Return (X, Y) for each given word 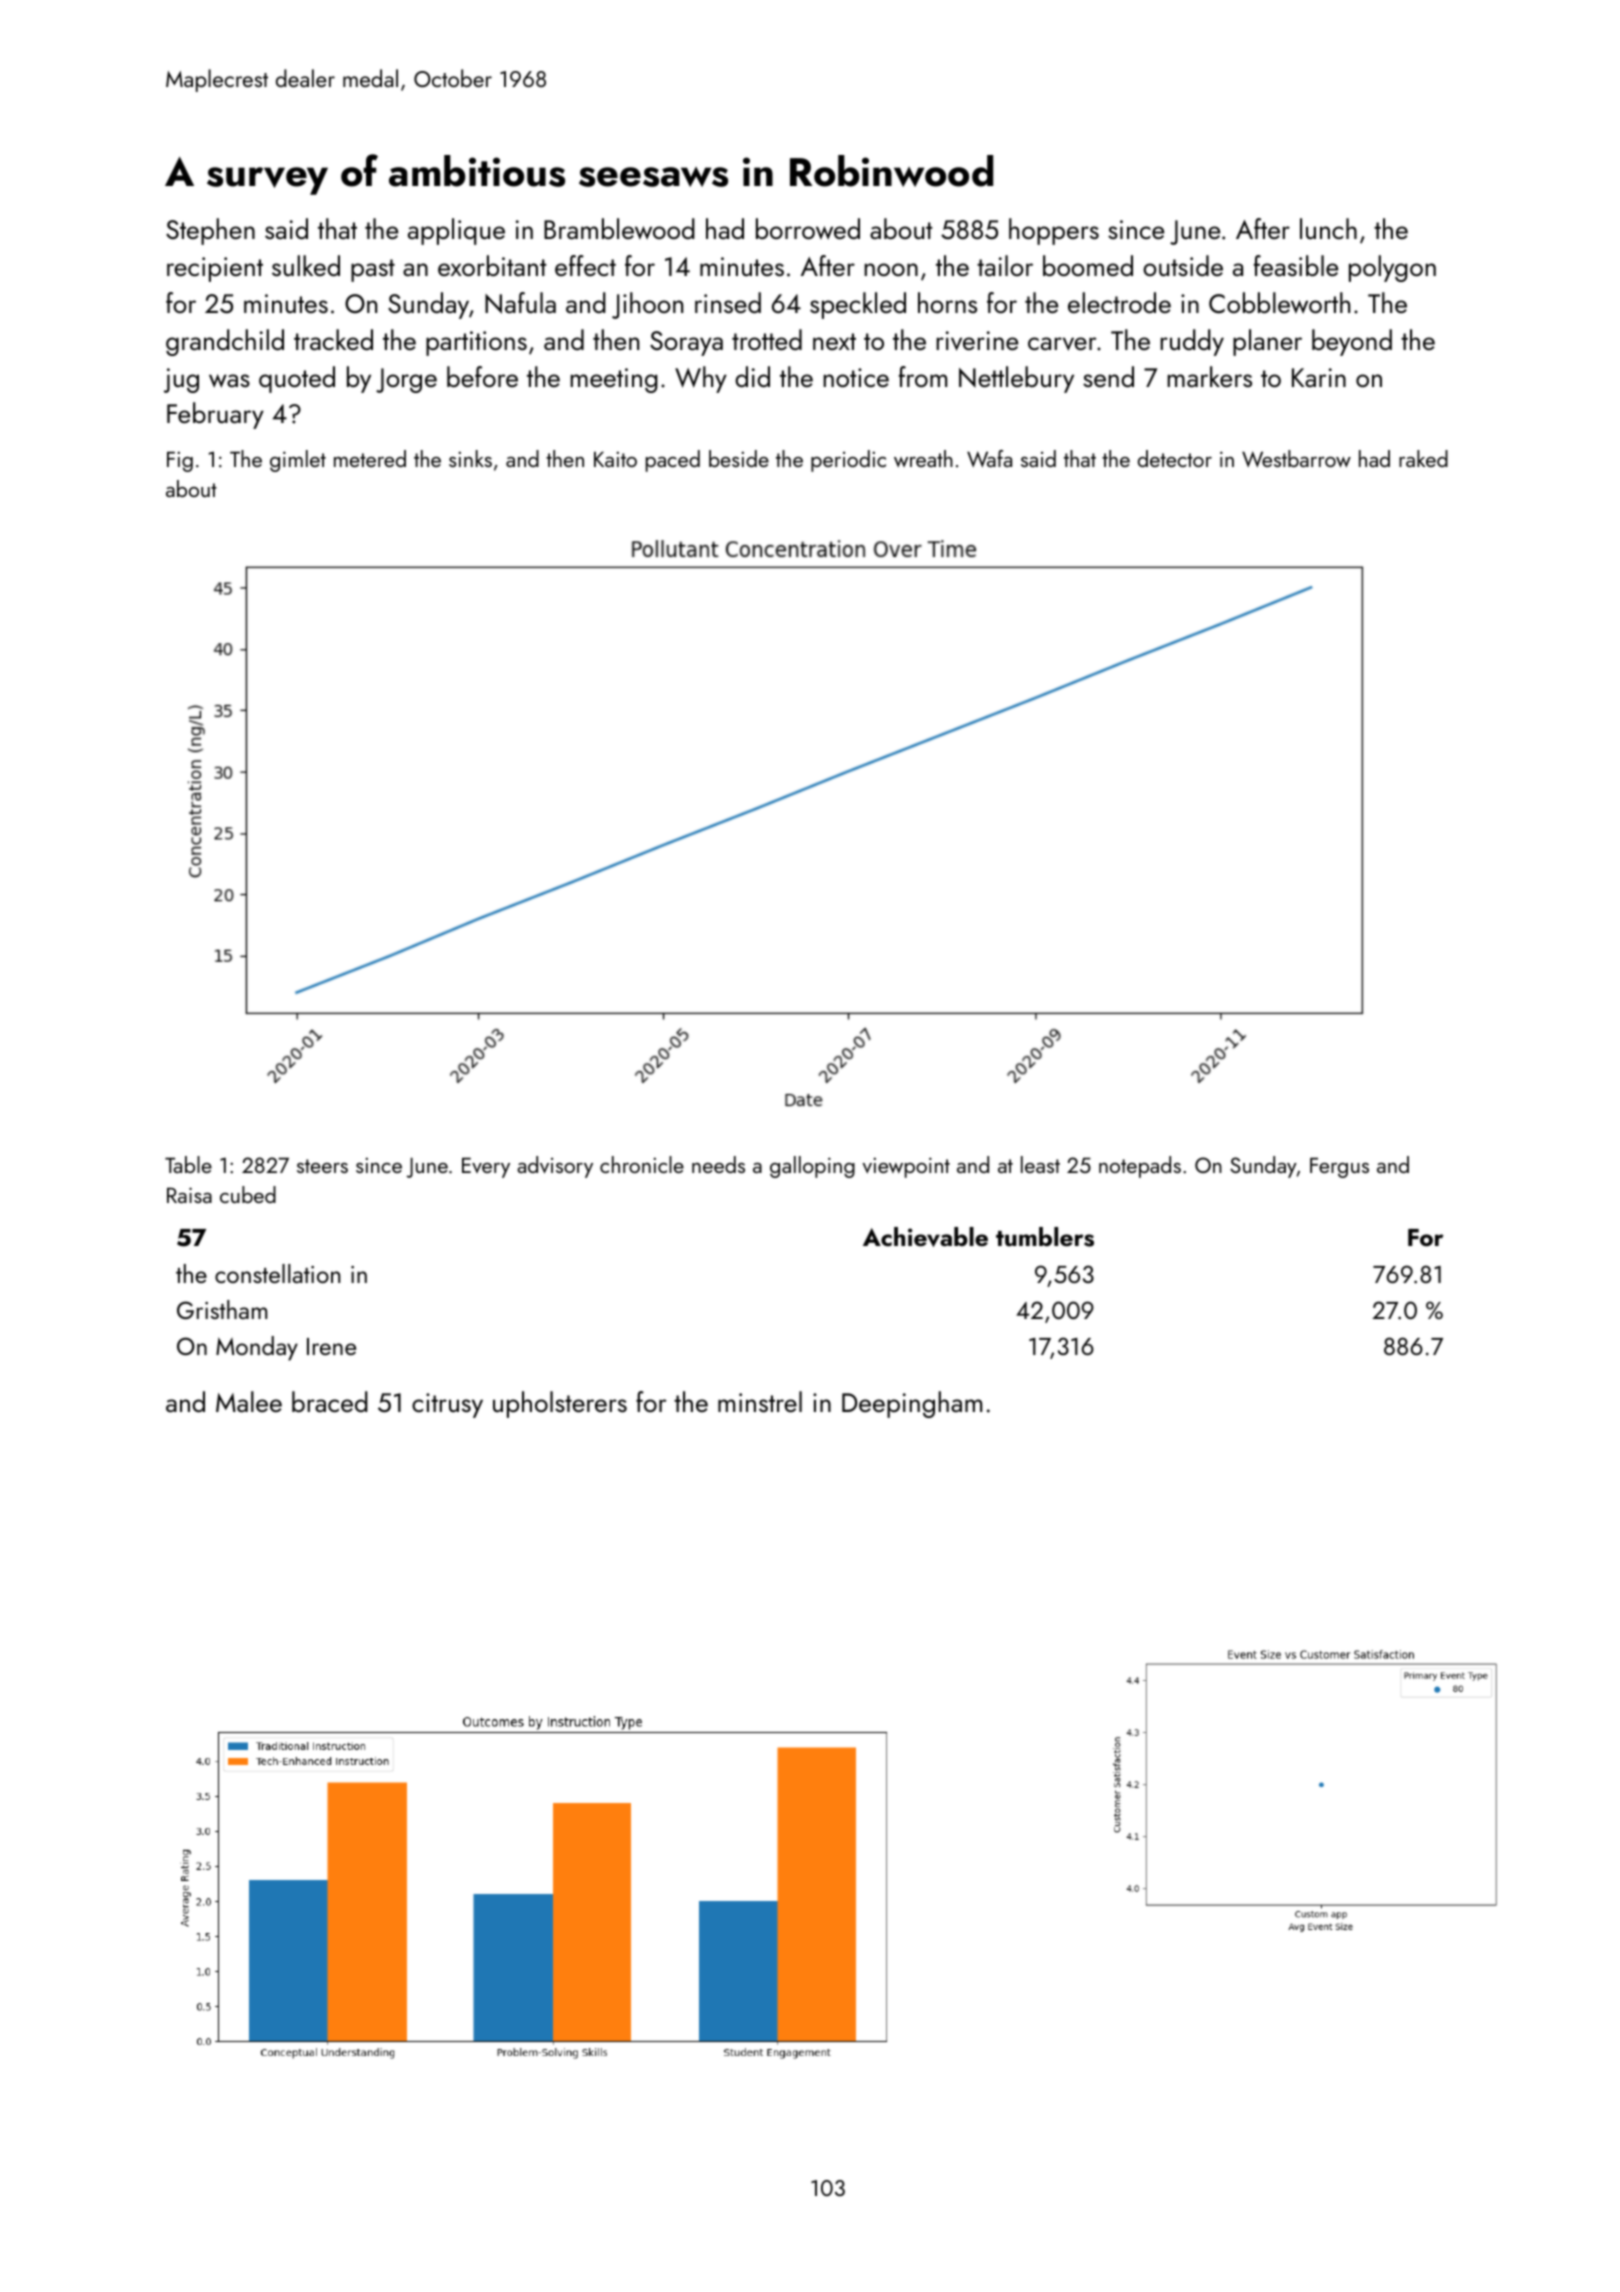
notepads (1140, 1167)
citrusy (447, 1405)
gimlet (298, 461)
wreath (923, 458)
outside (1183, 265)
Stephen (210, 231)
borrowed (808, 229)
